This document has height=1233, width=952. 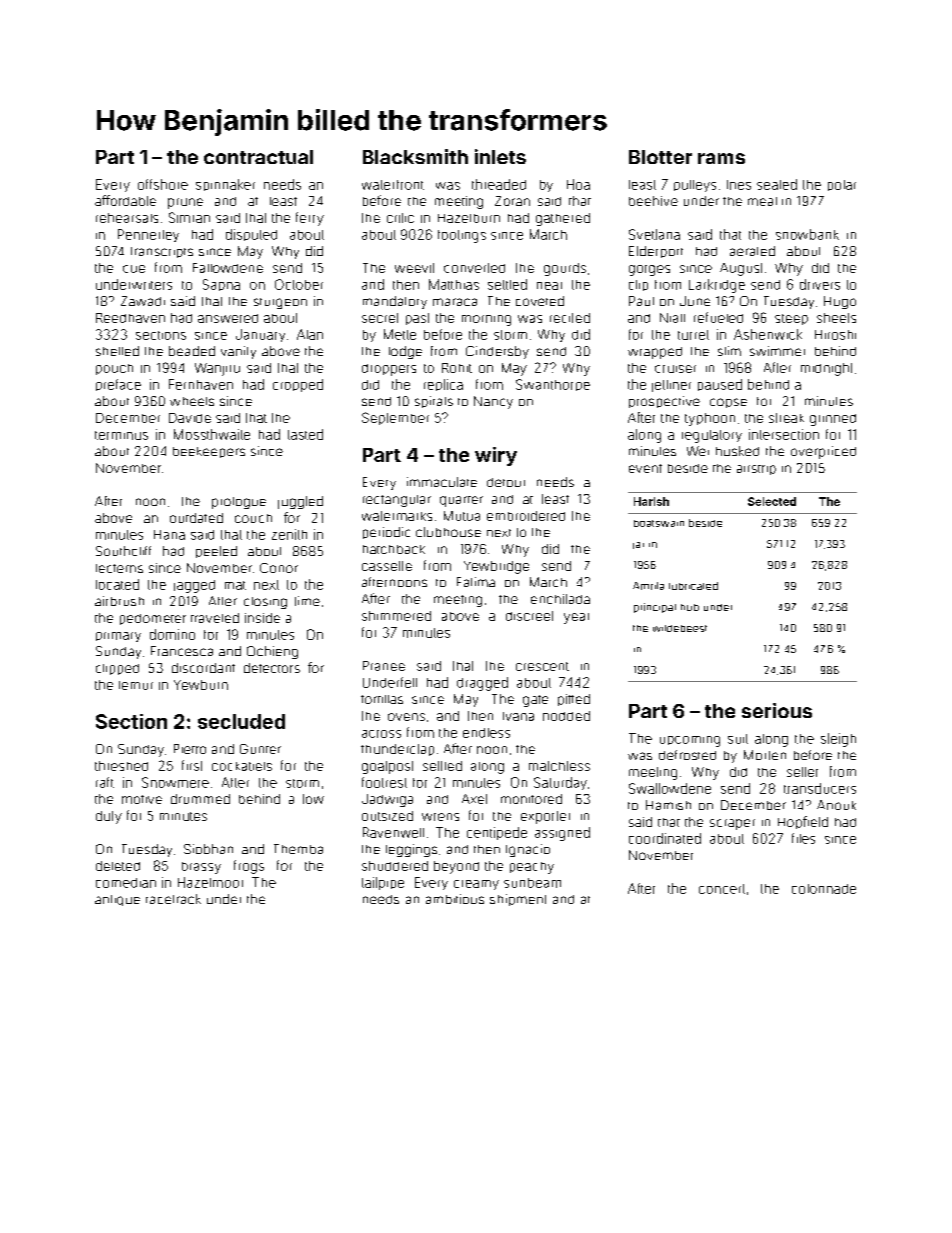 What do you see at coordinates (383, 883) in the document?
I see `tailpipe` at bounding box center [383, 883].
